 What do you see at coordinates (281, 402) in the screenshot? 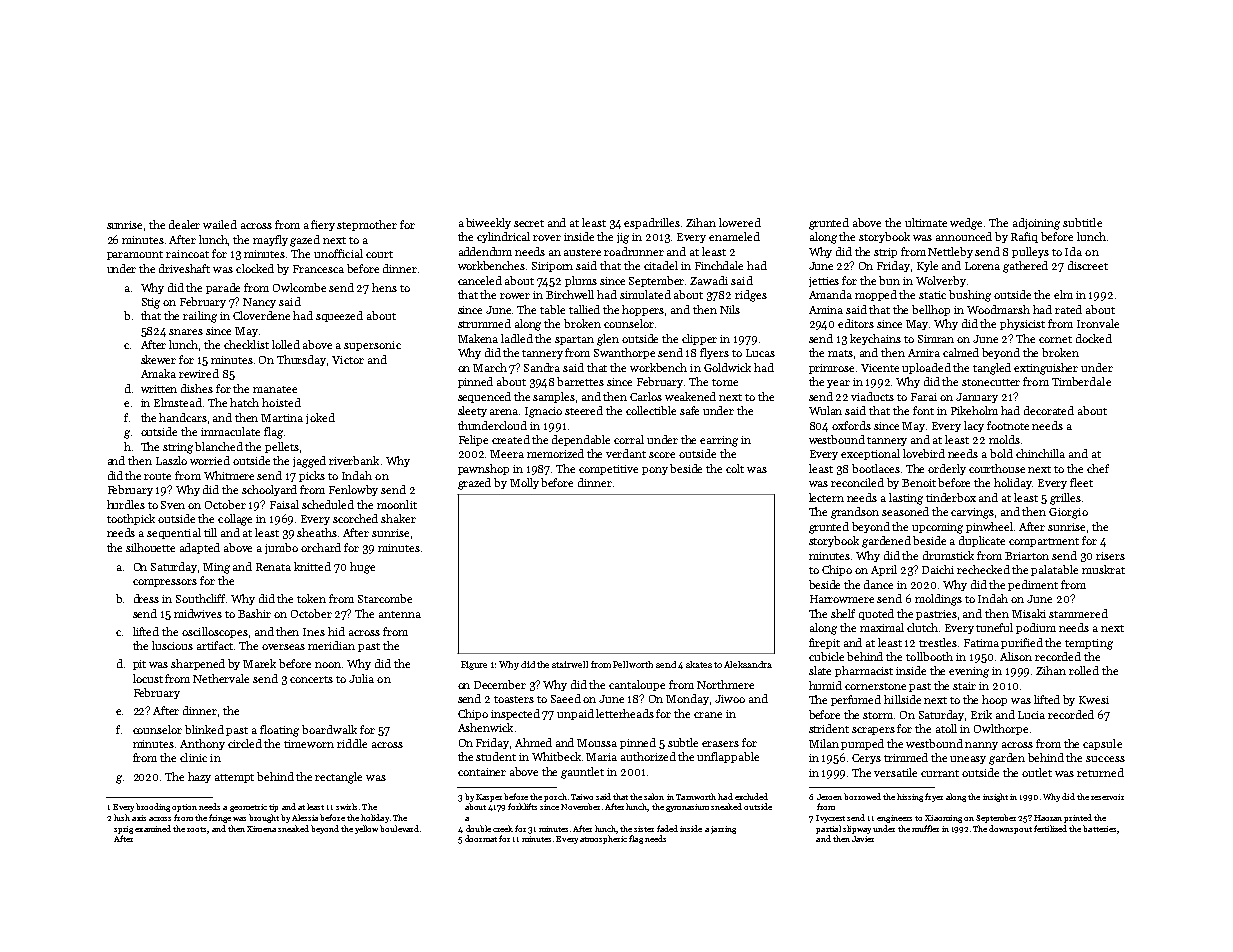
I see `hoisted` at bounding box center [281, 402].
